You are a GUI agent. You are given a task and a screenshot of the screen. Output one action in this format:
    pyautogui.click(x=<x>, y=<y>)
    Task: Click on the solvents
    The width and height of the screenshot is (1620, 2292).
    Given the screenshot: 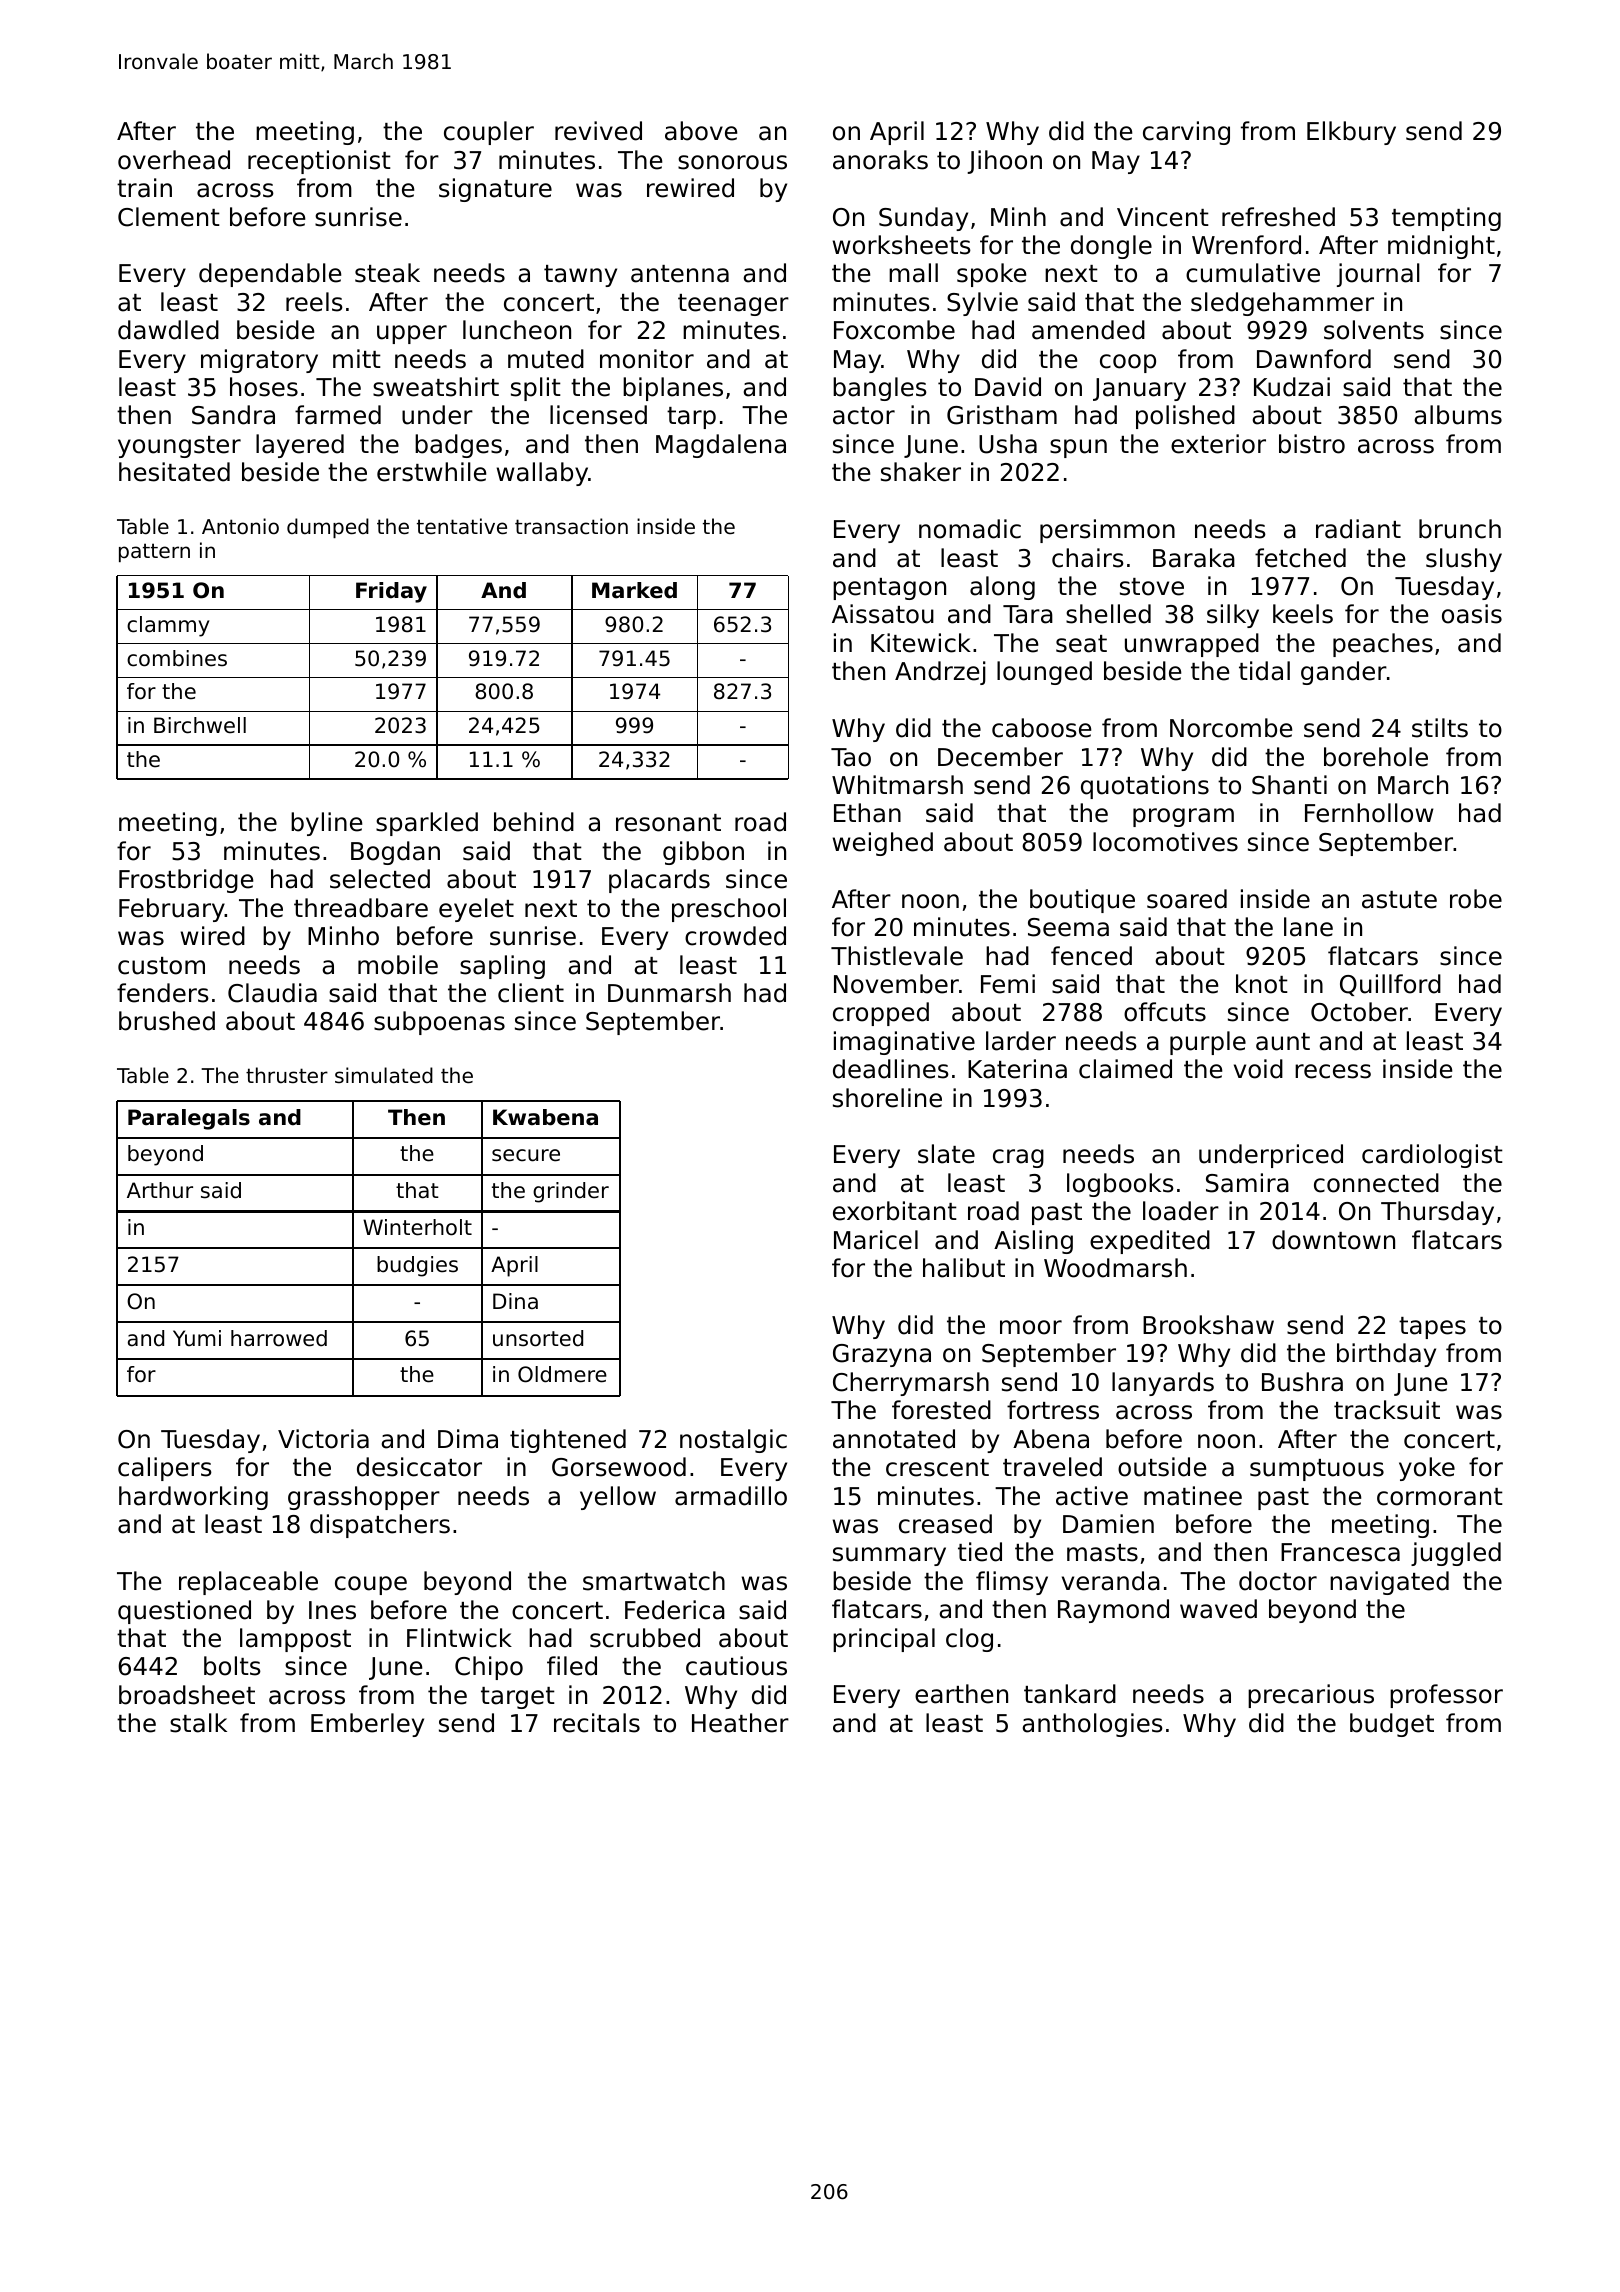 What is the action you would take?
    pyautogui.click(x=1374, y=330)
